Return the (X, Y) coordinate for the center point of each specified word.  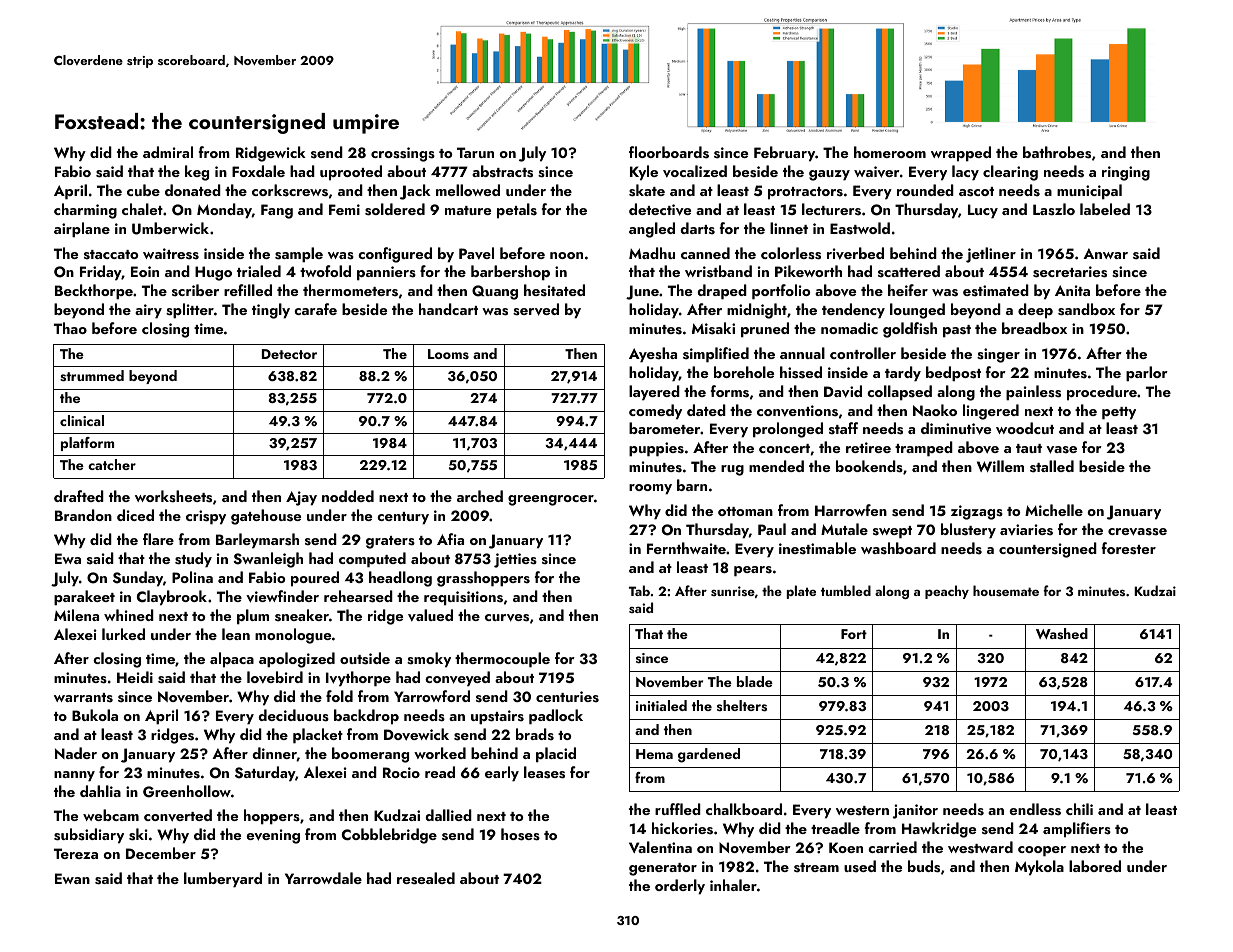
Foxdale (258, 171)
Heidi (135, 677)
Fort (854, 634)
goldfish (910, 330)
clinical (82, 420)
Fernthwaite (686, 548)
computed (372, 560)
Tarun (475, 152)
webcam (111, 815)
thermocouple (502, 660)
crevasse (1137, 532)
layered (654, 393)
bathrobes (1057, 152)
